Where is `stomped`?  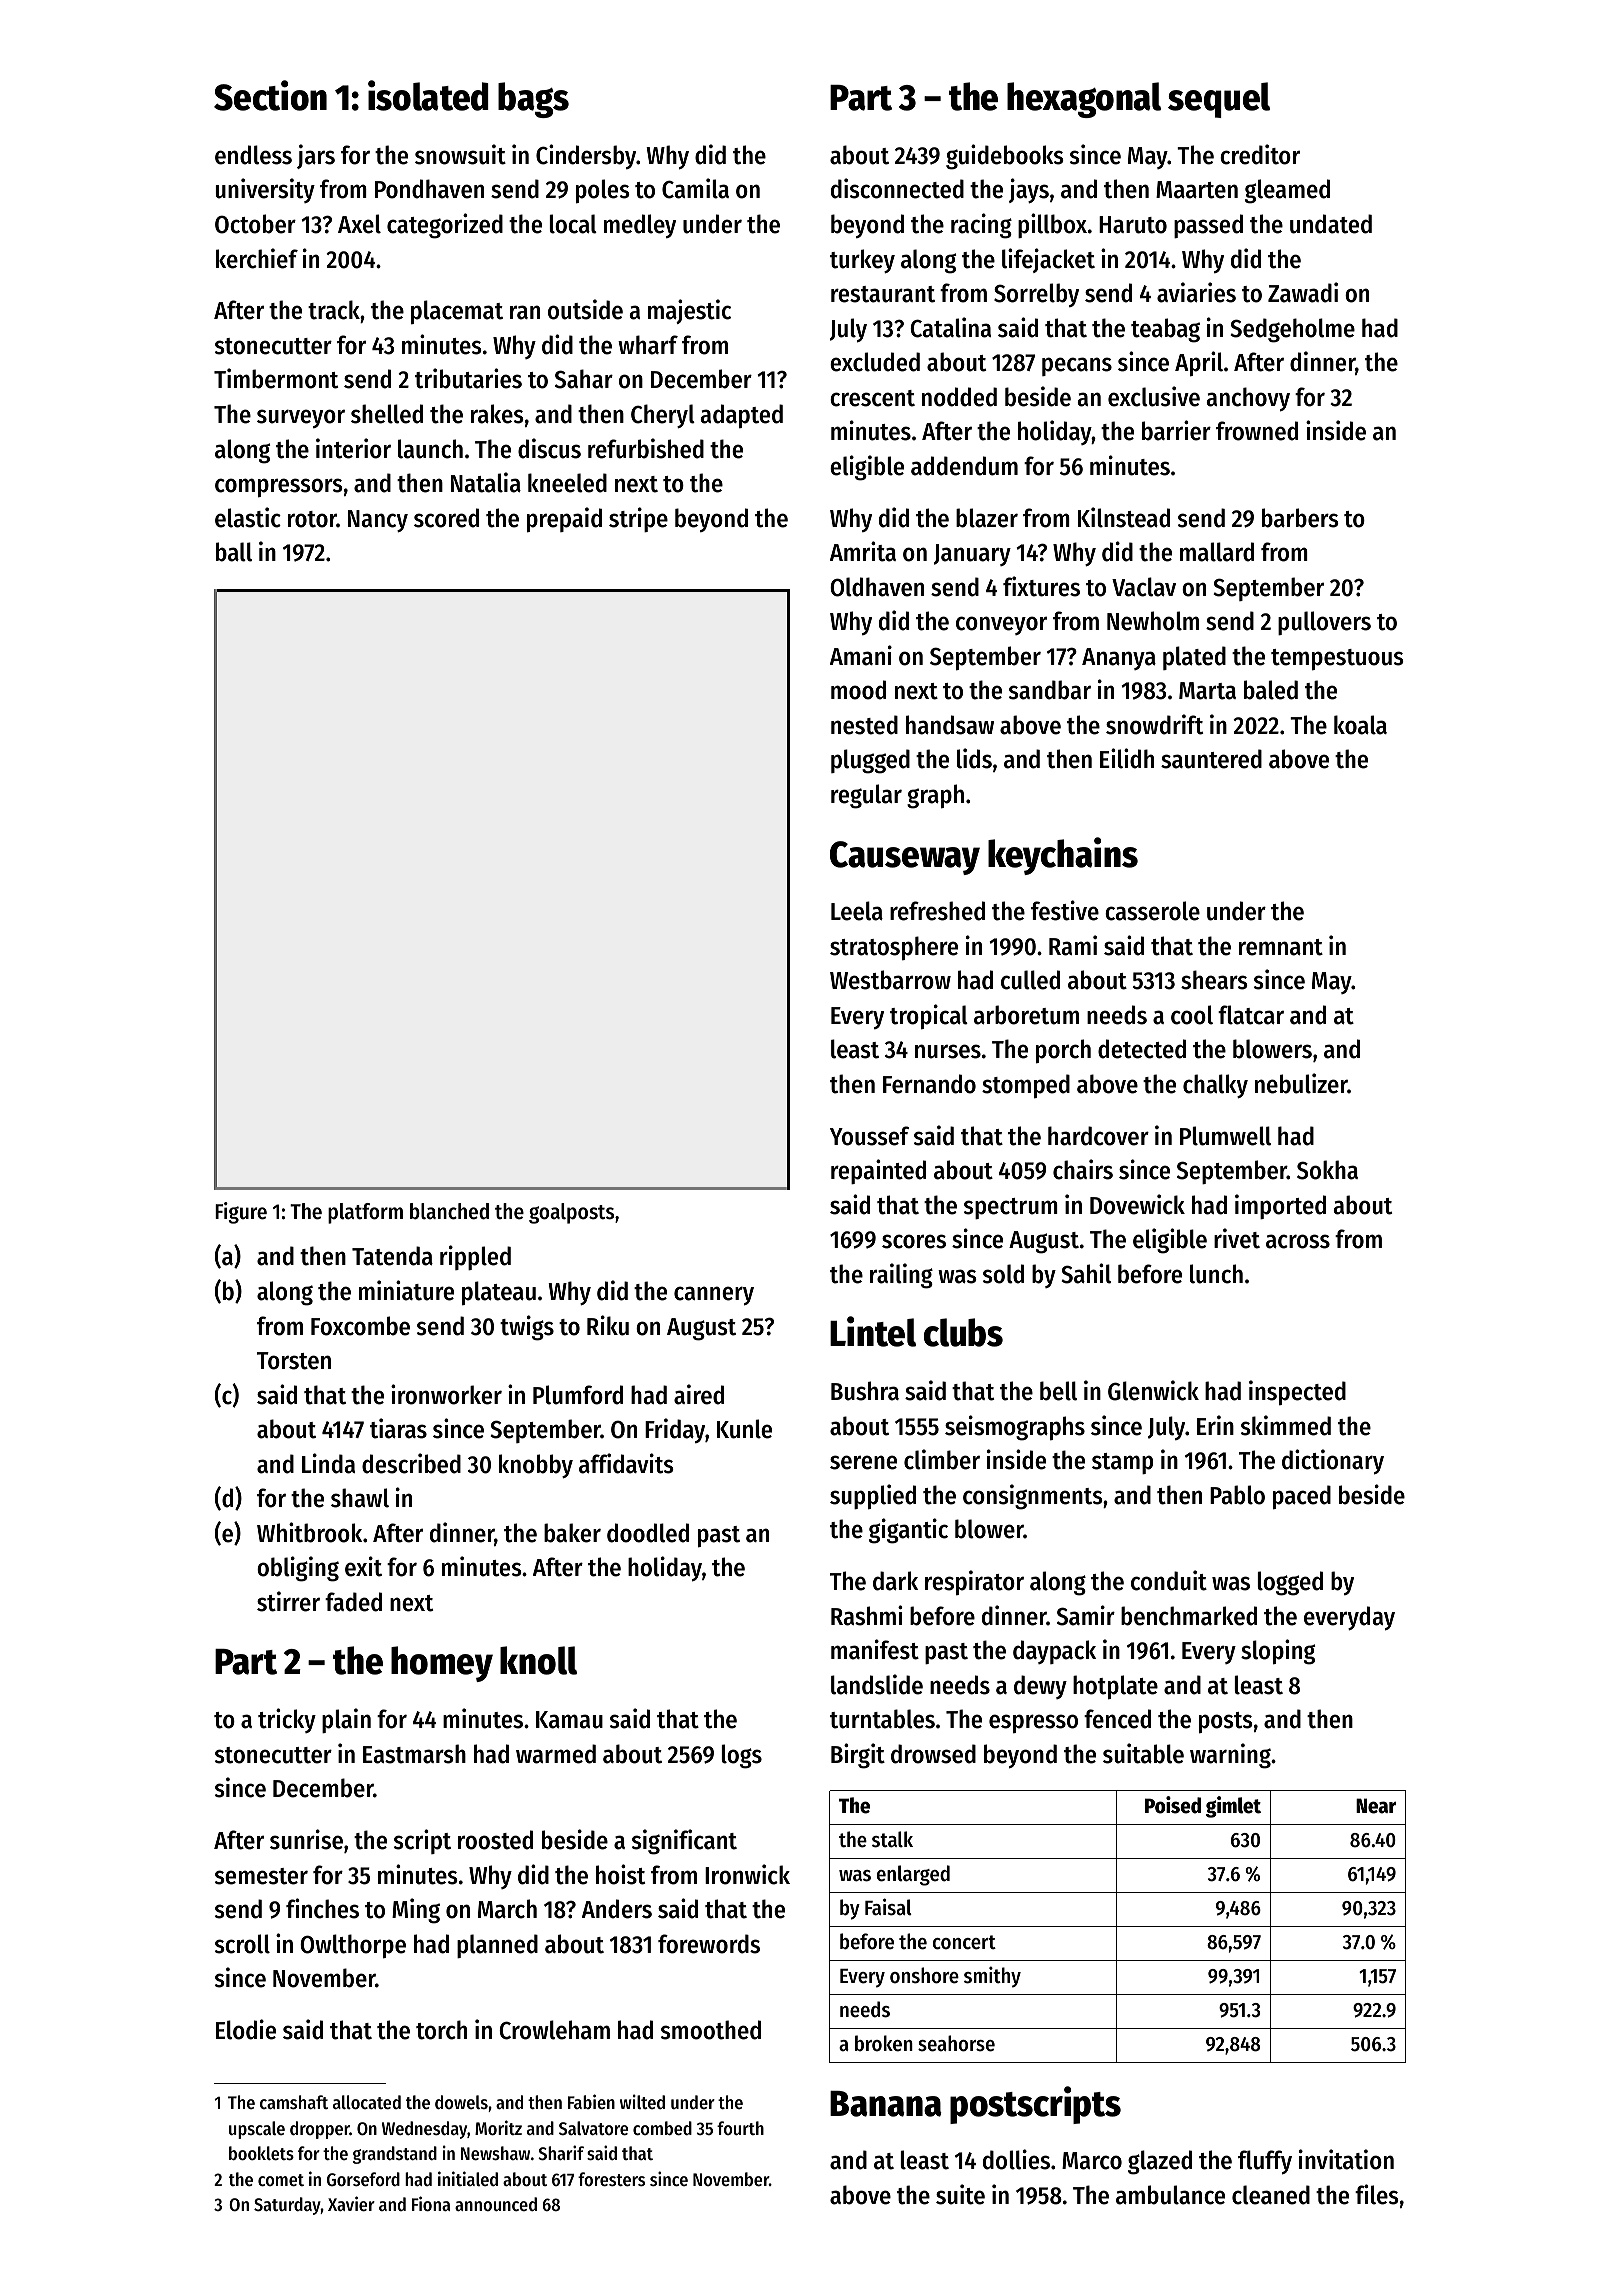 stomped is located at coordinates (1026, 1086).
